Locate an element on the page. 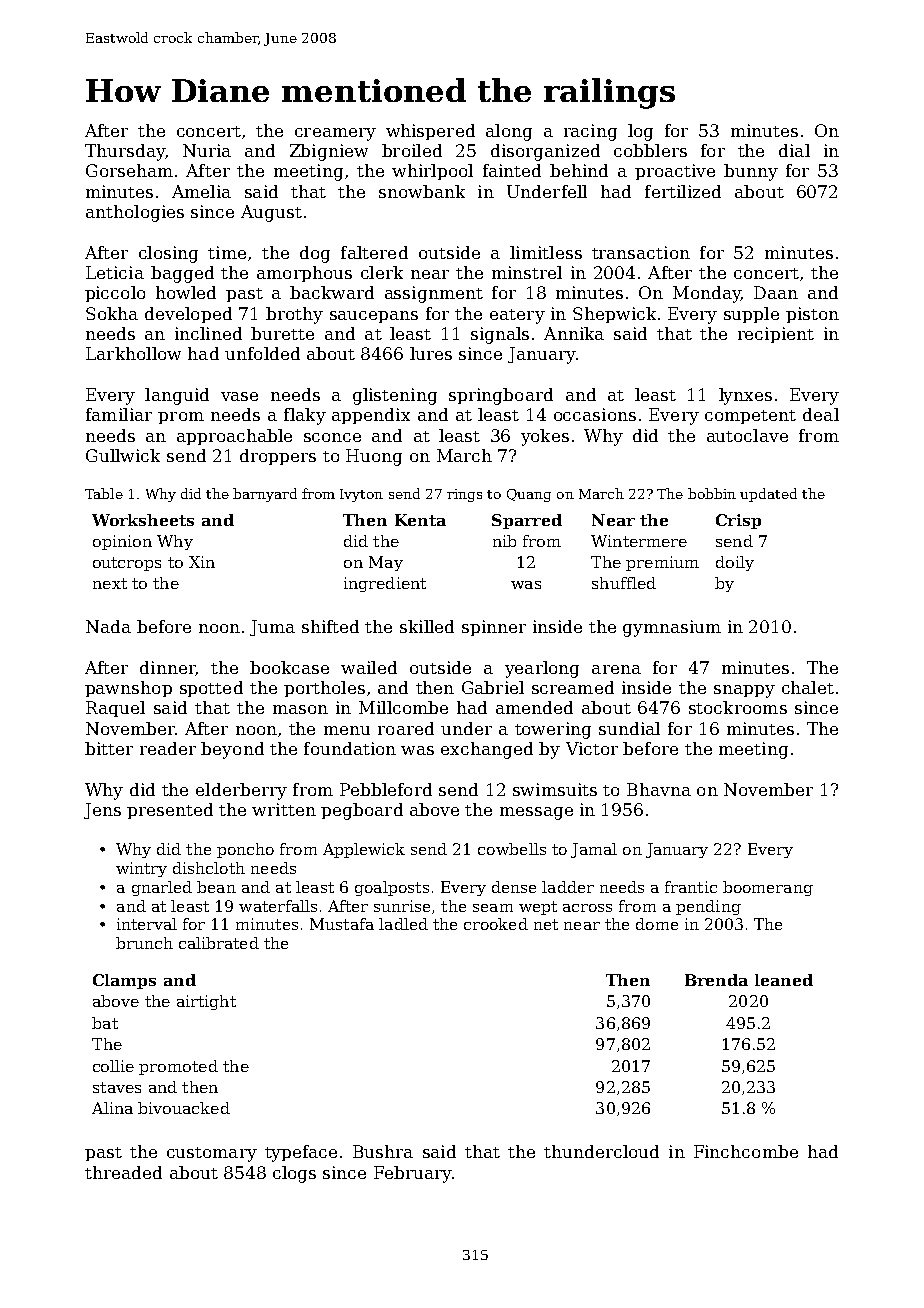  dome is located at coordinates (657, 924).
